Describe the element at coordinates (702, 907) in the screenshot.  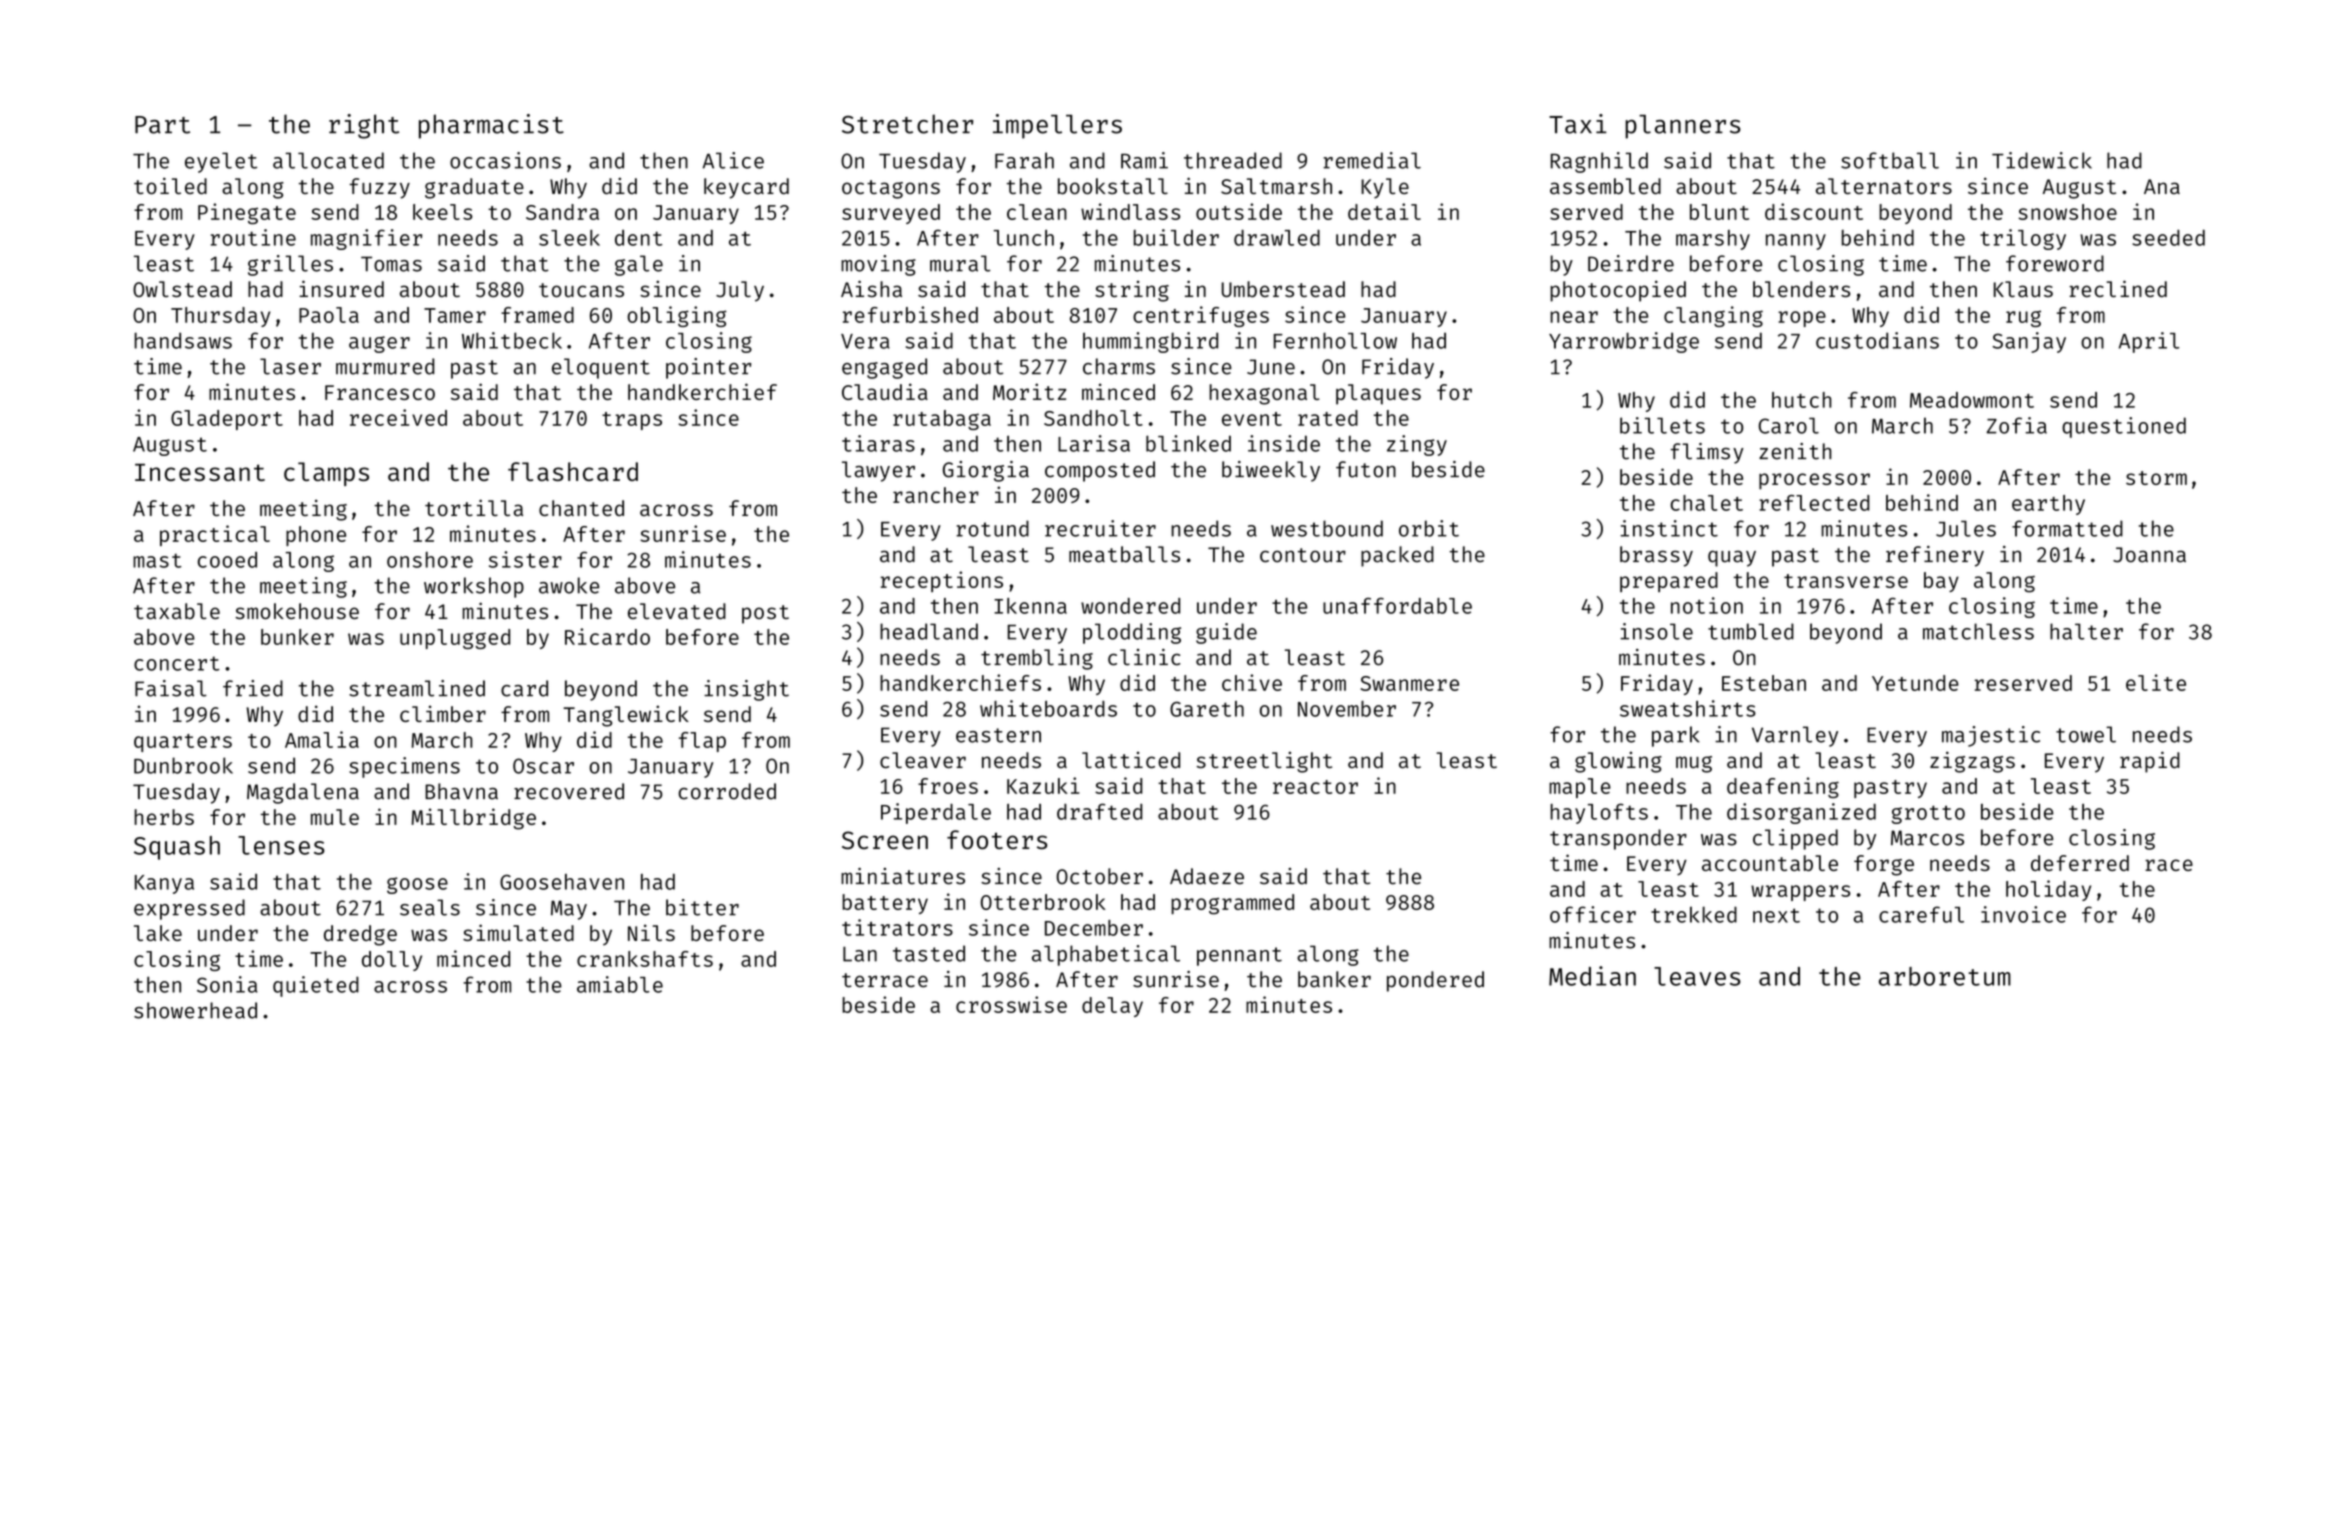
I see `bitter` at that location.
